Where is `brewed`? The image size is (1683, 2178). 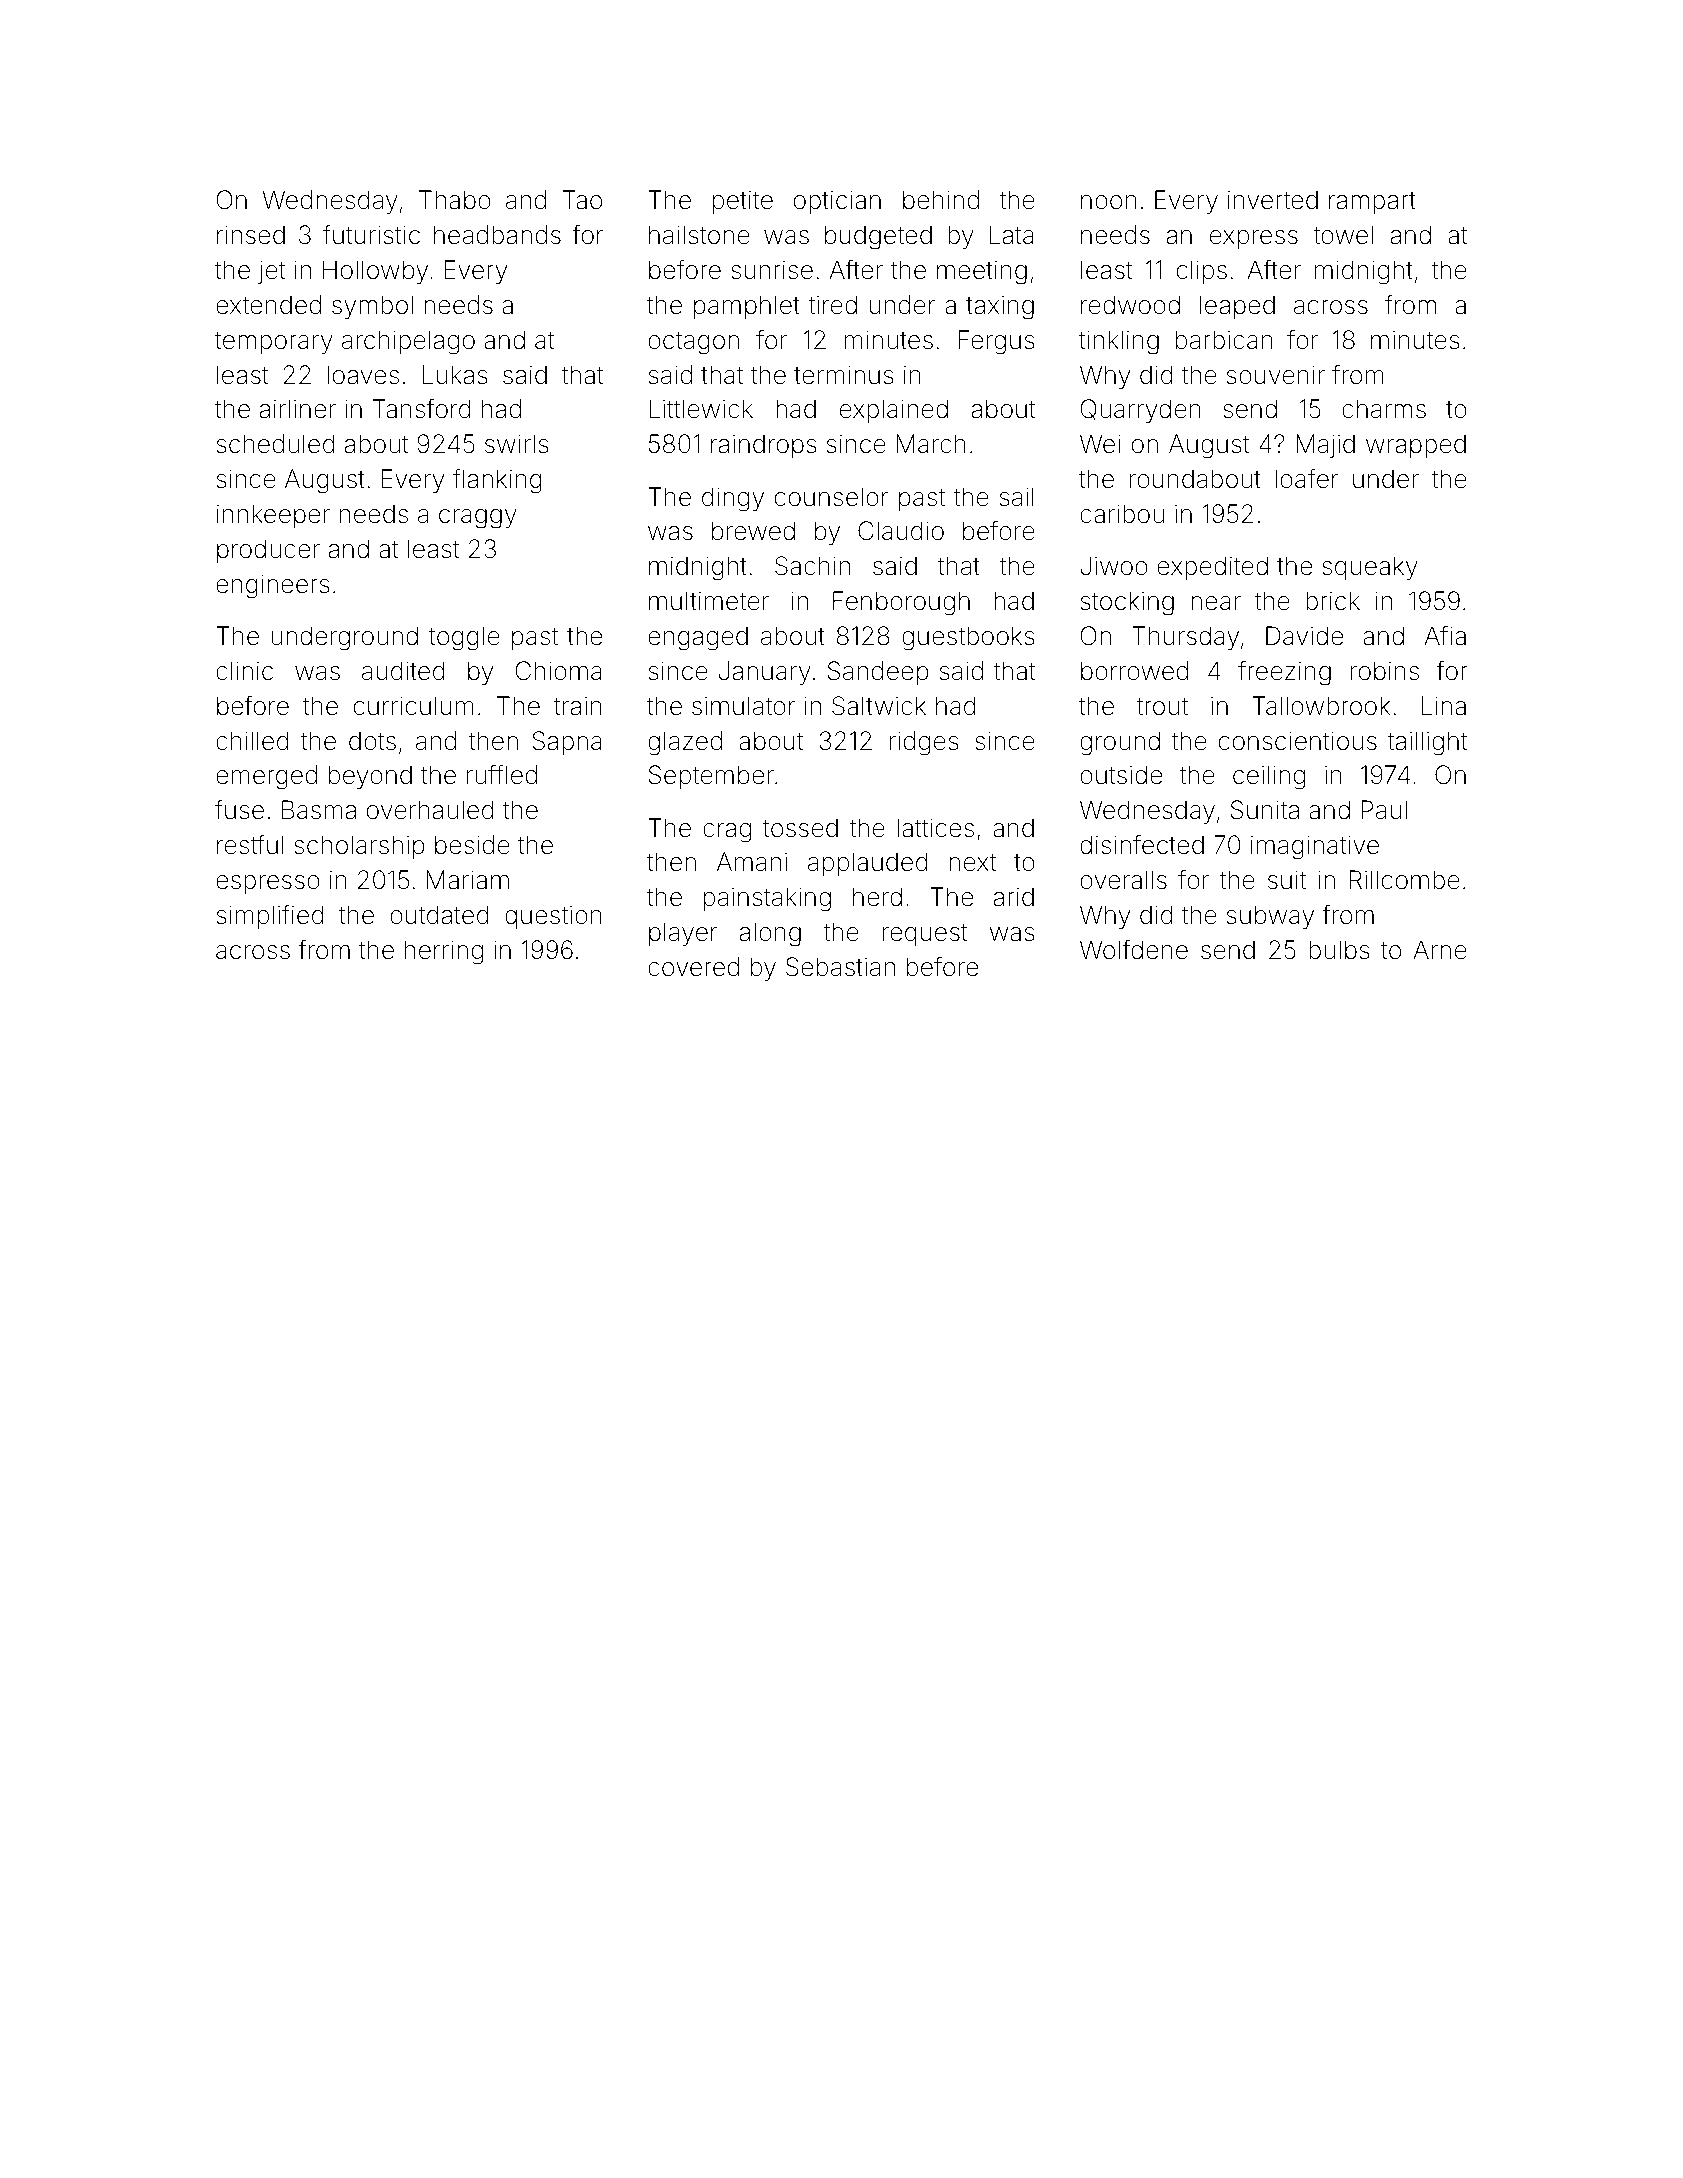 brewed is located at coordinates (753, 531).
